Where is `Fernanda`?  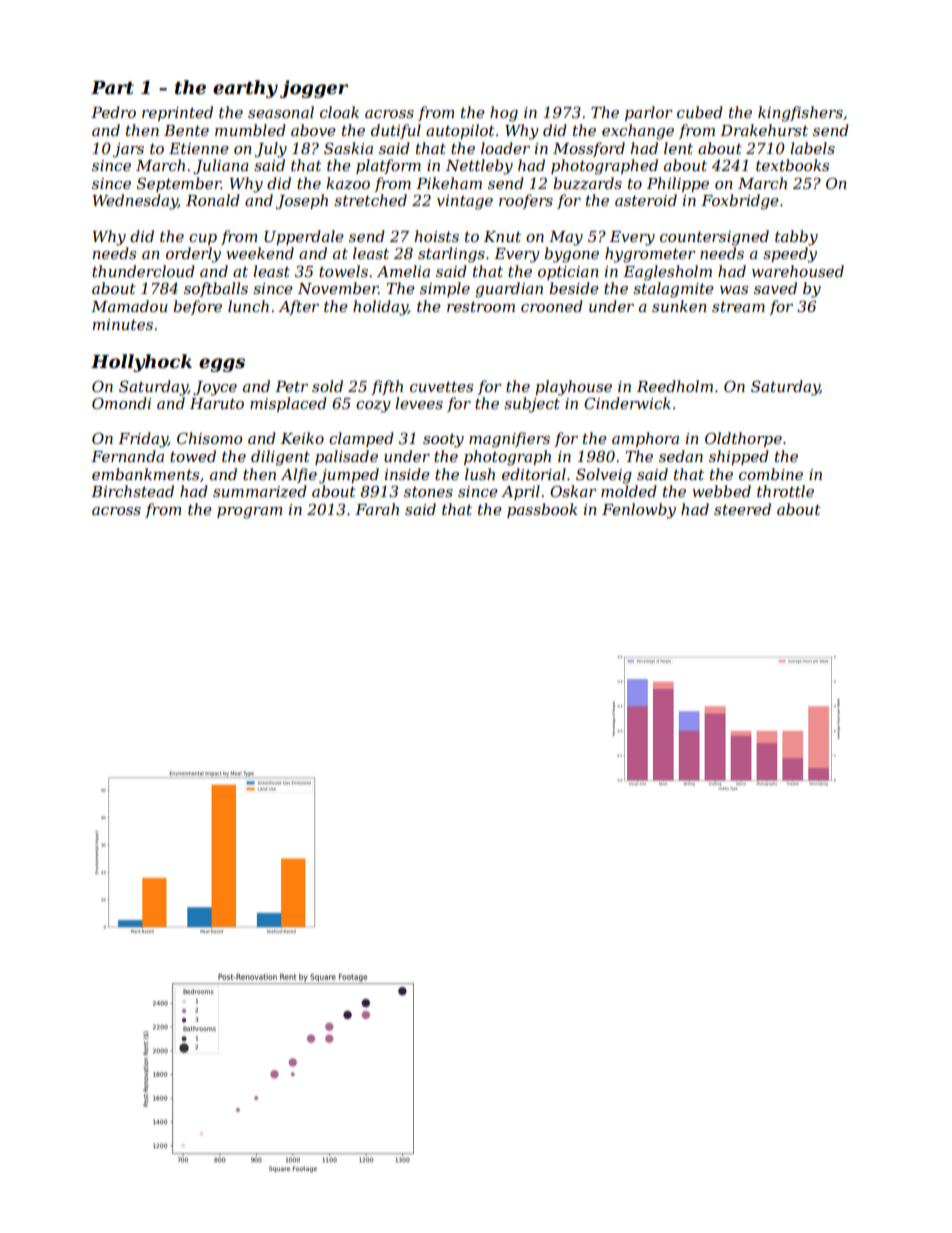
Fernanda is located at coordinates (127, 456).
